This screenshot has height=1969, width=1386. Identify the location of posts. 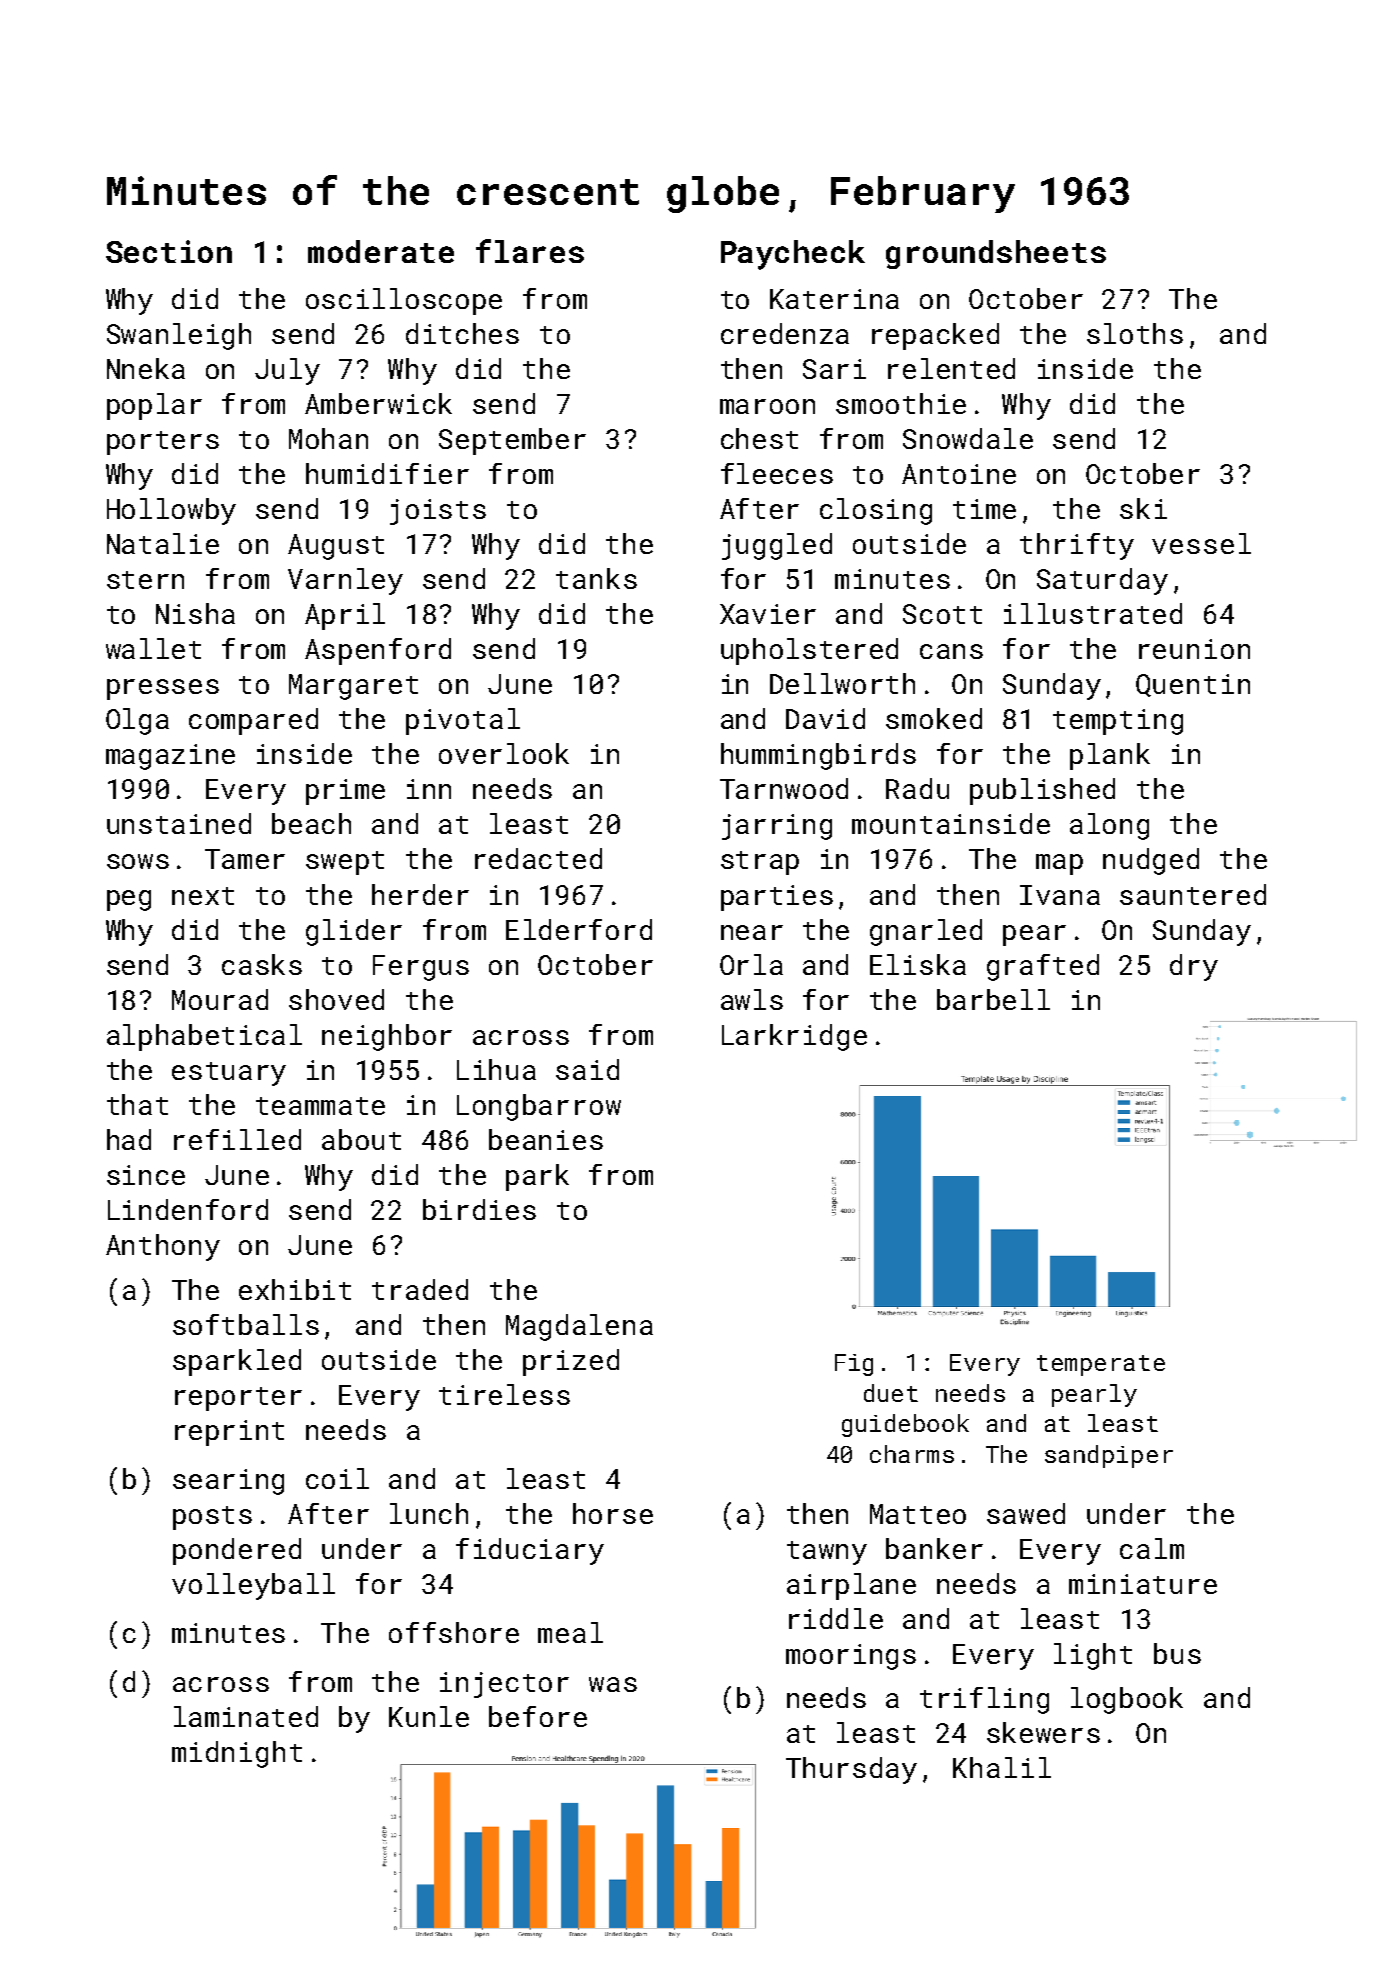
(212, 1518).
